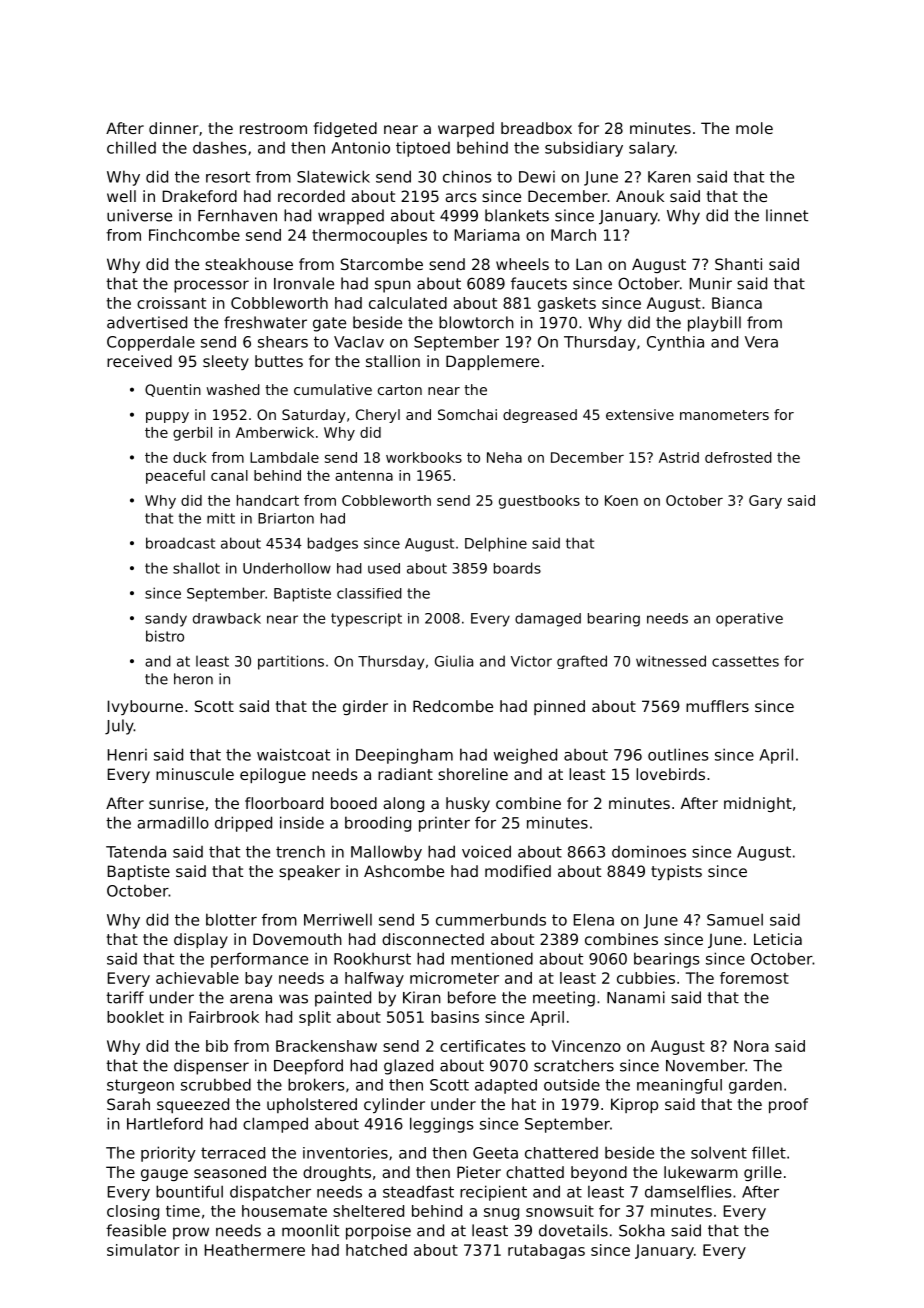  What do you see at coordinates (621, 500) in the screenshot?
I see `Koen` at bounding box center [621, 500].
